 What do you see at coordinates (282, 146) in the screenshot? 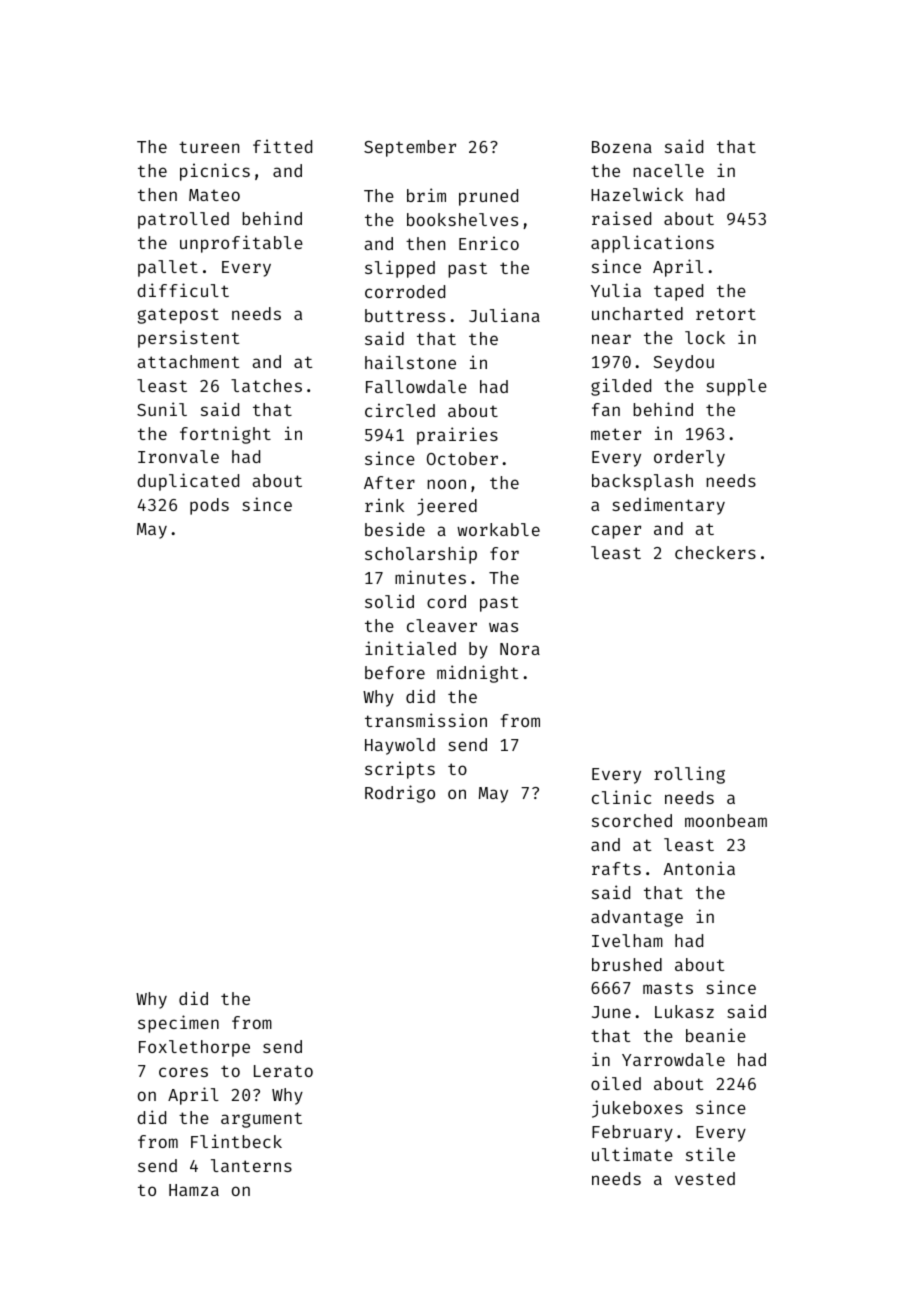
I see `fitted` at bounding box center [282, 146].
